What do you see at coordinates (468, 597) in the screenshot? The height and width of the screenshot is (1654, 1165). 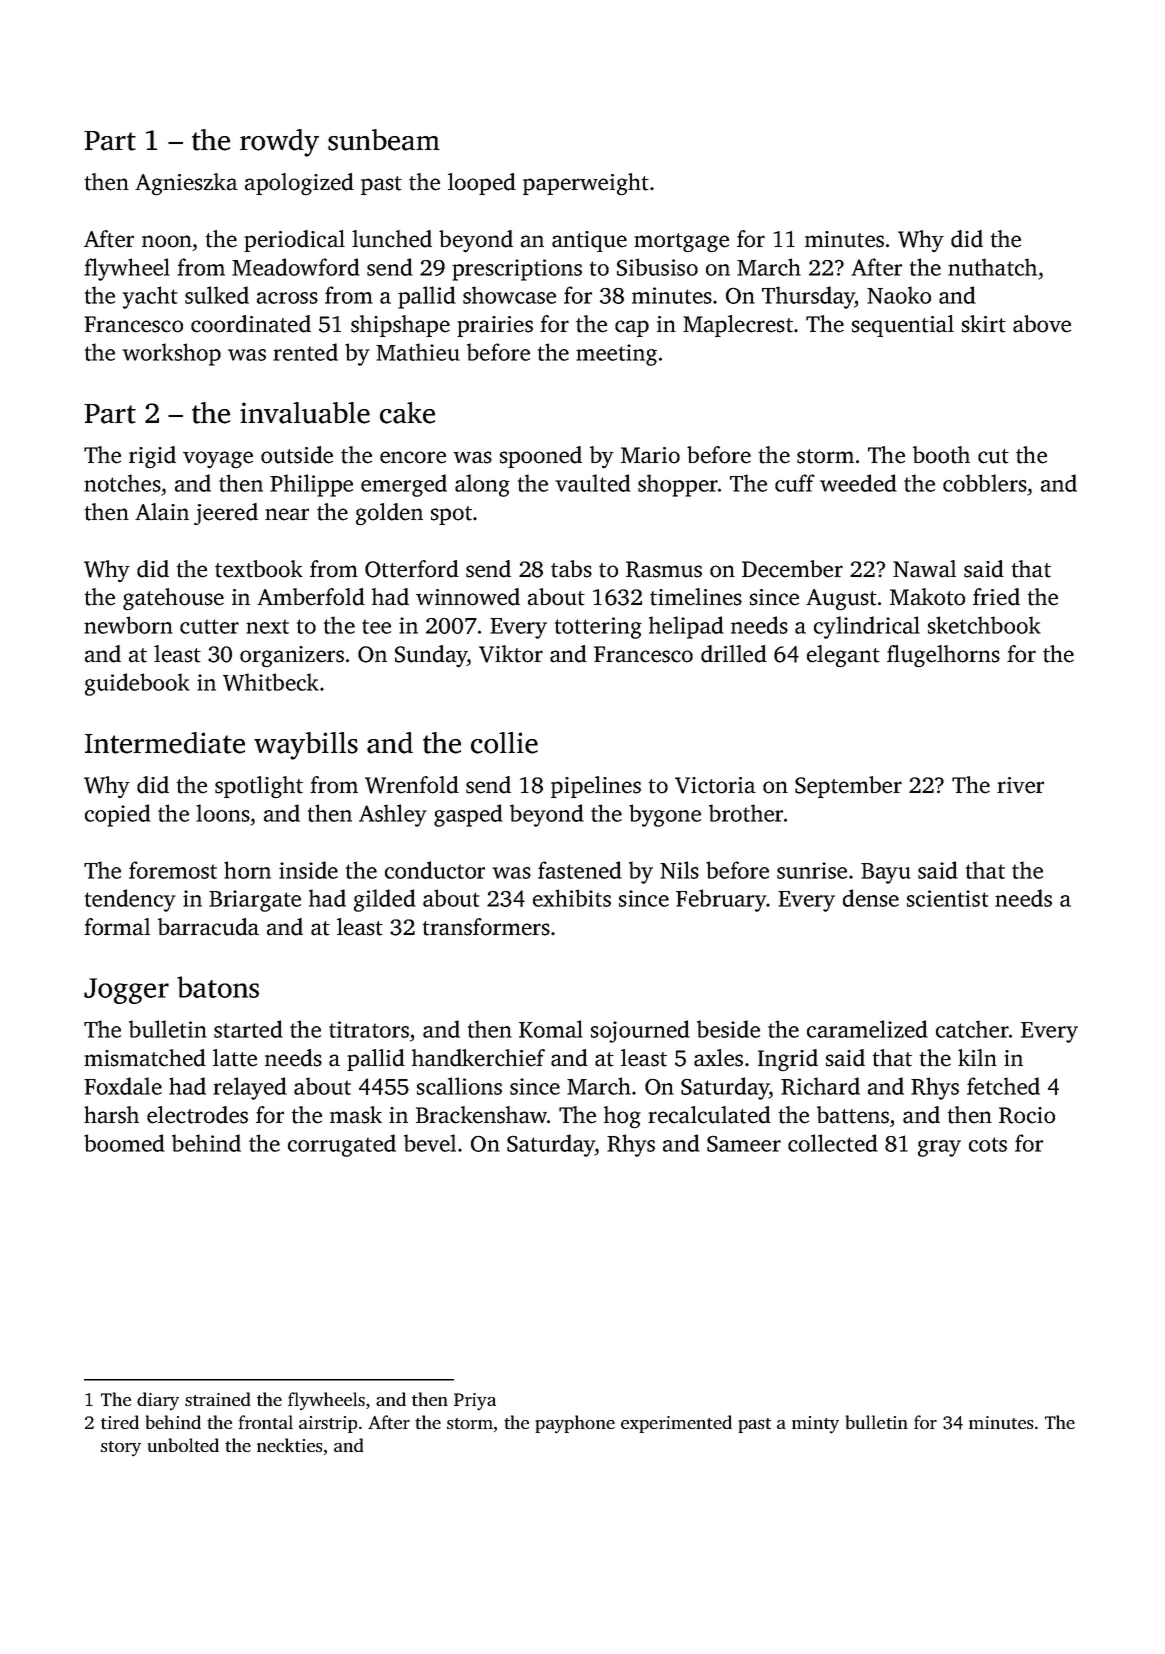 I see `winnowed` at bounding box center [468, 597].
